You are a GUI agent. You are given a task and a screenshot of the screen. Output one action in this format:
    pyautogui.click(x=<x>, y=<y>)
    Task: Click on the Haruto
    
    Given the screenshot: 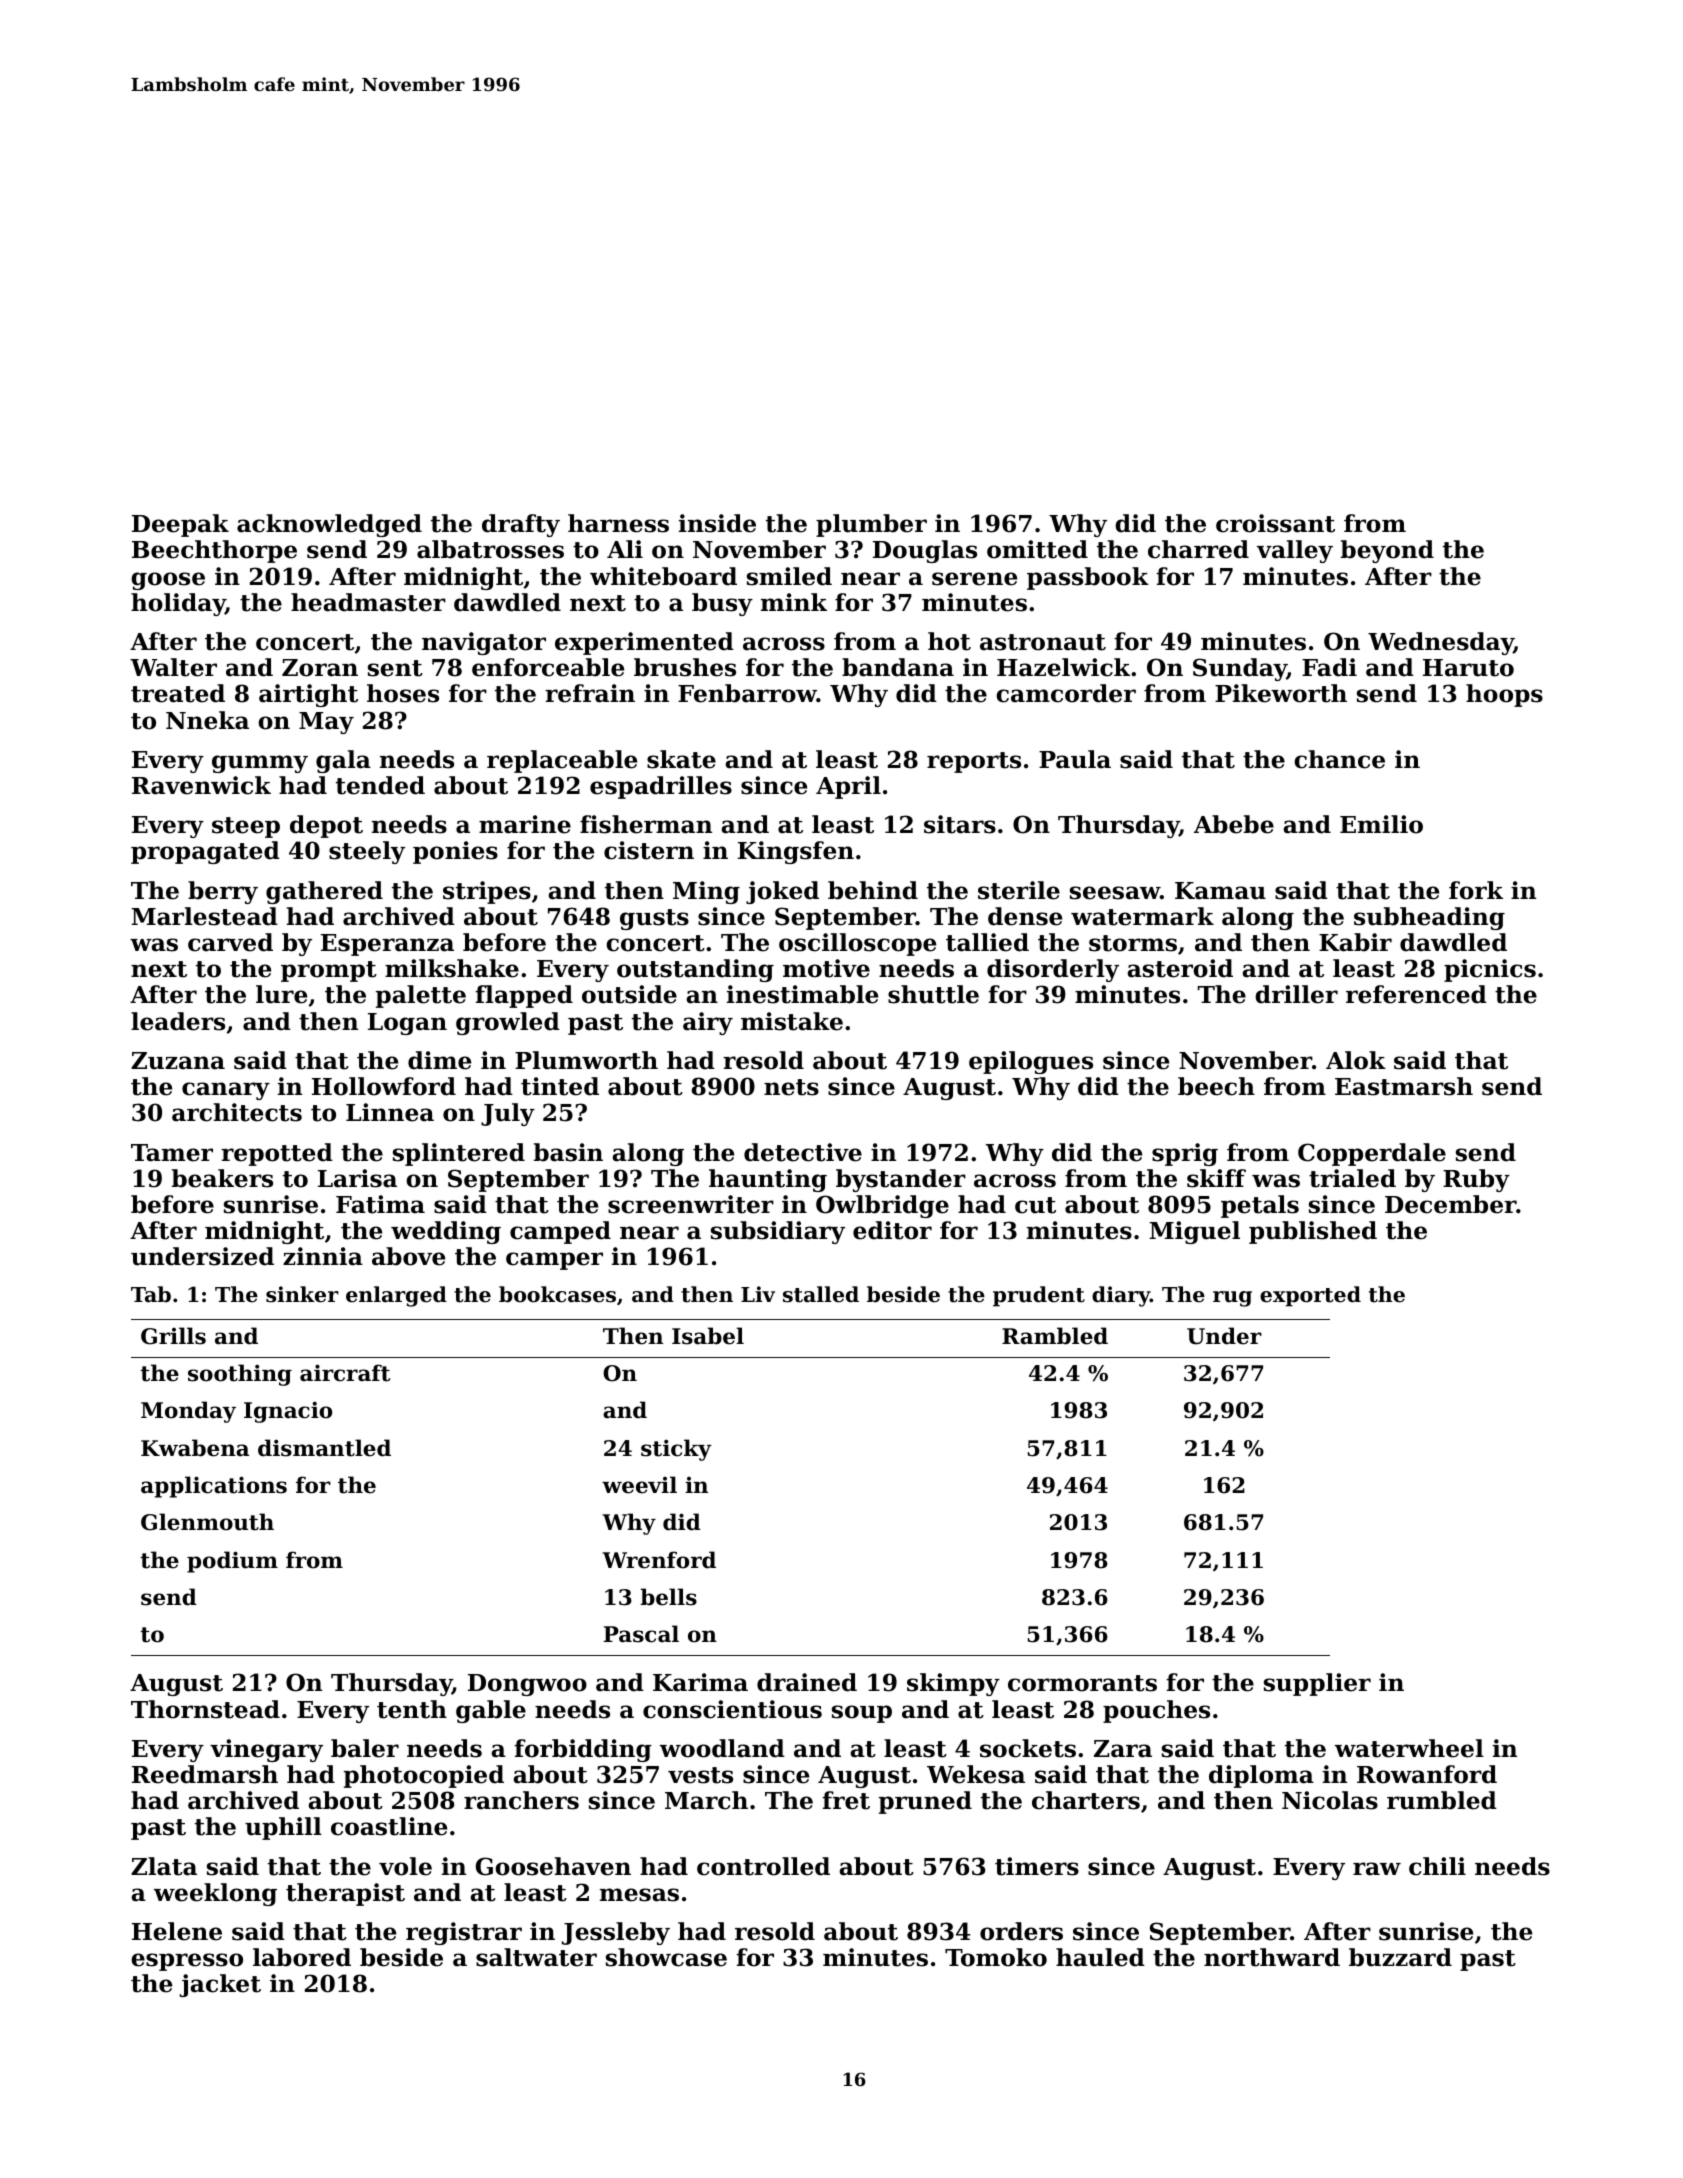 What is the action you would take?
    pyautogui.click(x=1468, y=668)
